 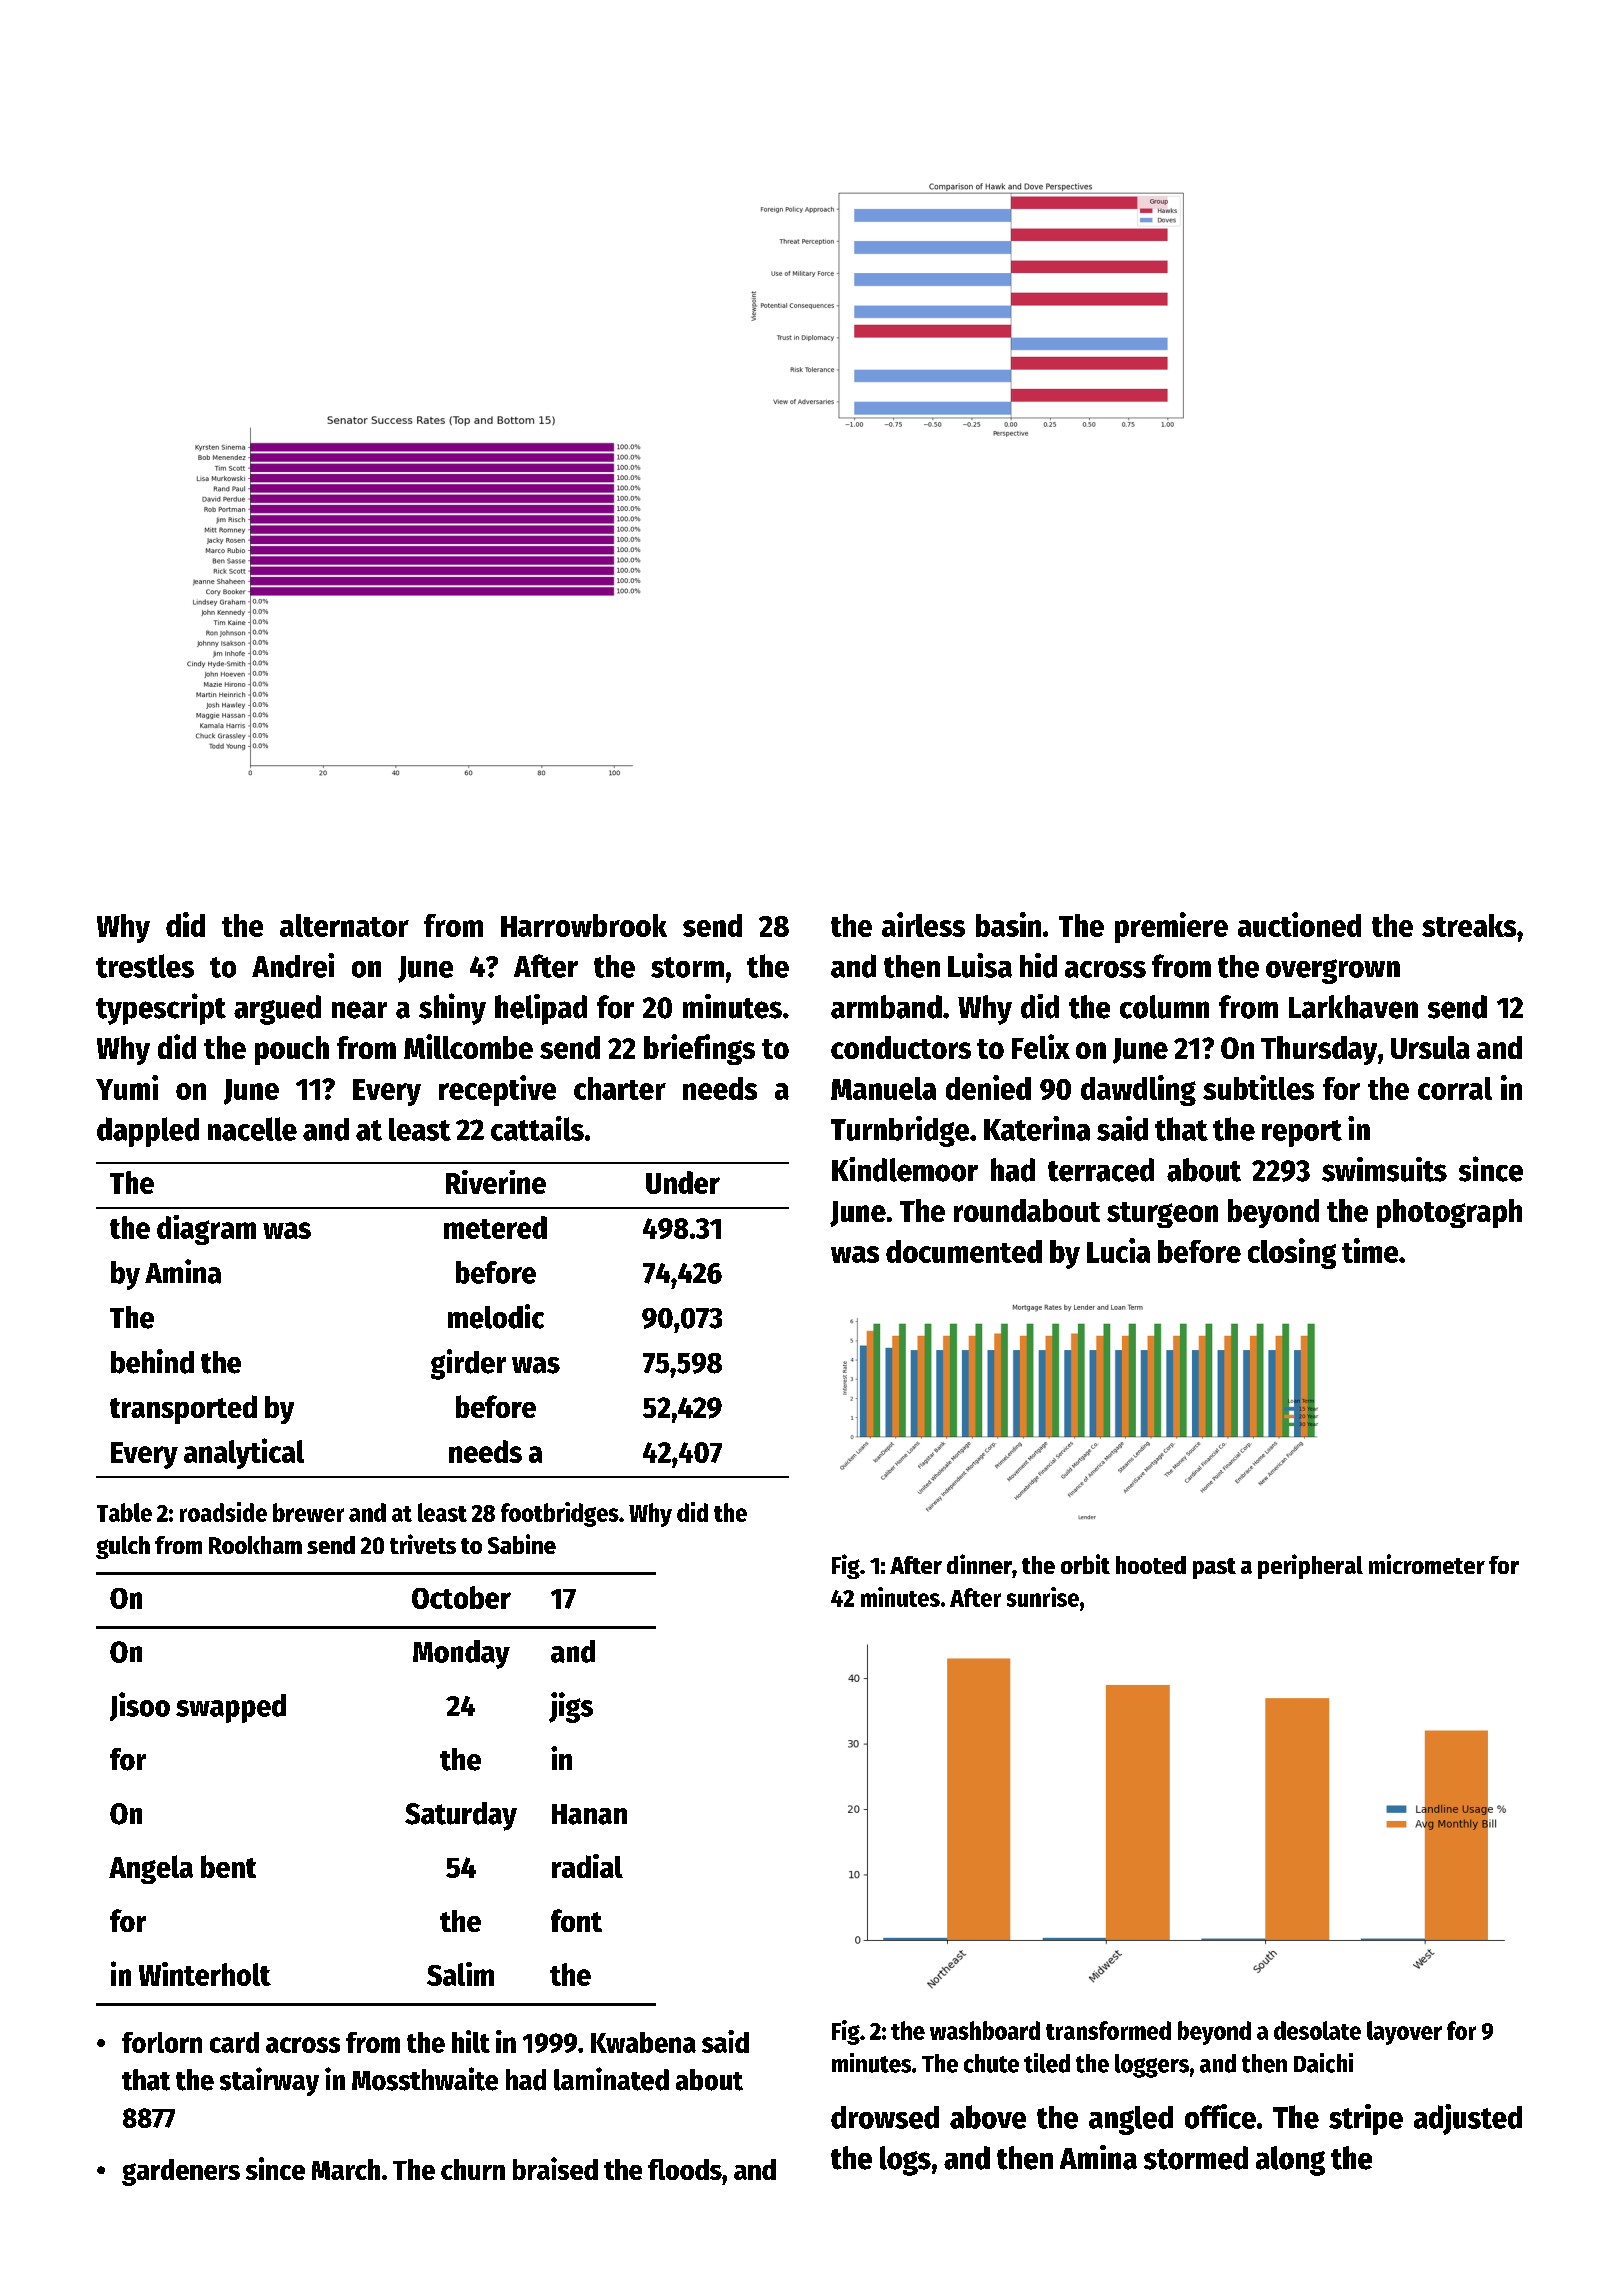 What do you see at coordinates (496, 1316) in the screenshot?
I see `melodic` at bounding box center [496, 1316].
